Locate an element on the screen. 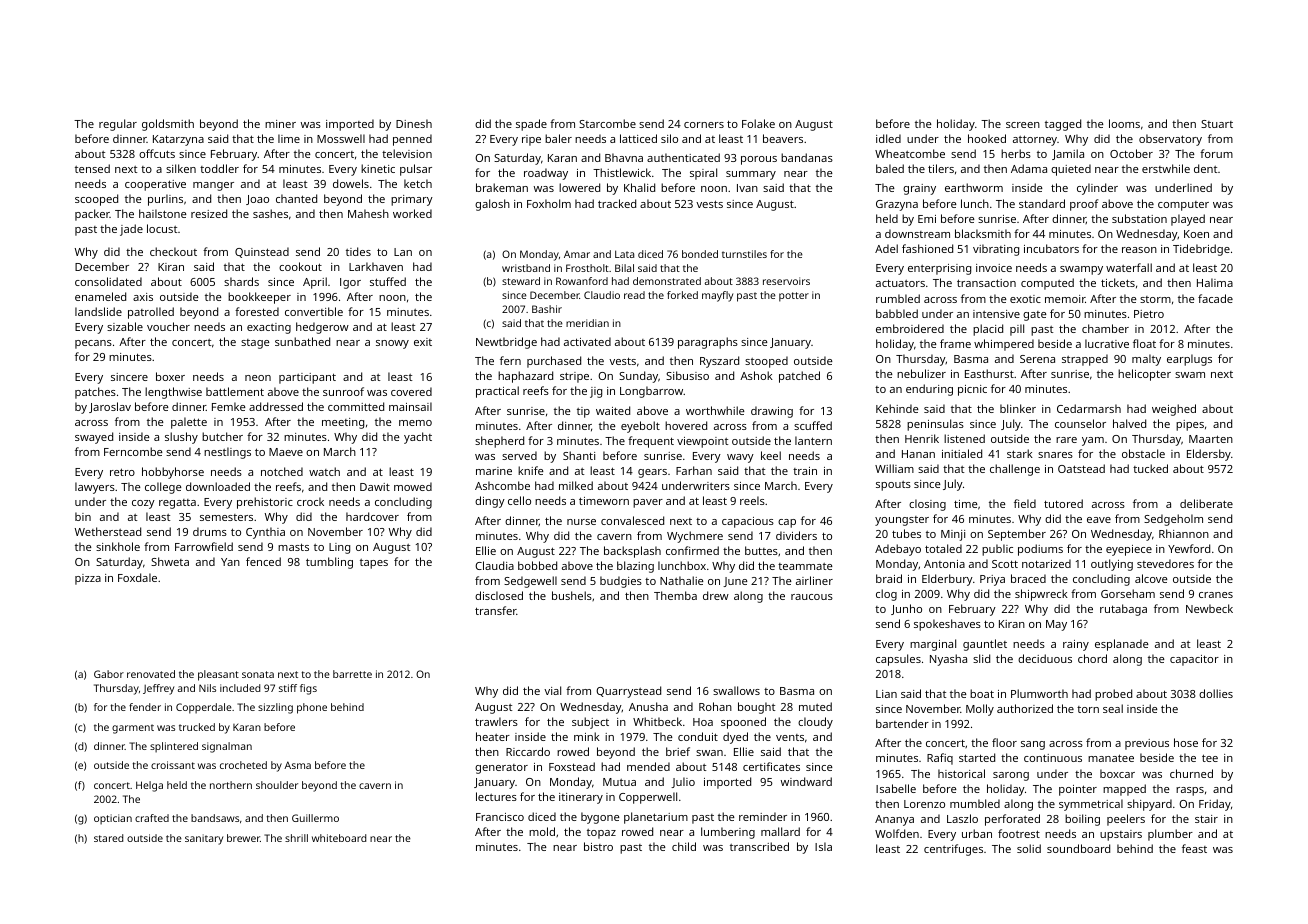  bistro is located at coordinates (598, 846).
